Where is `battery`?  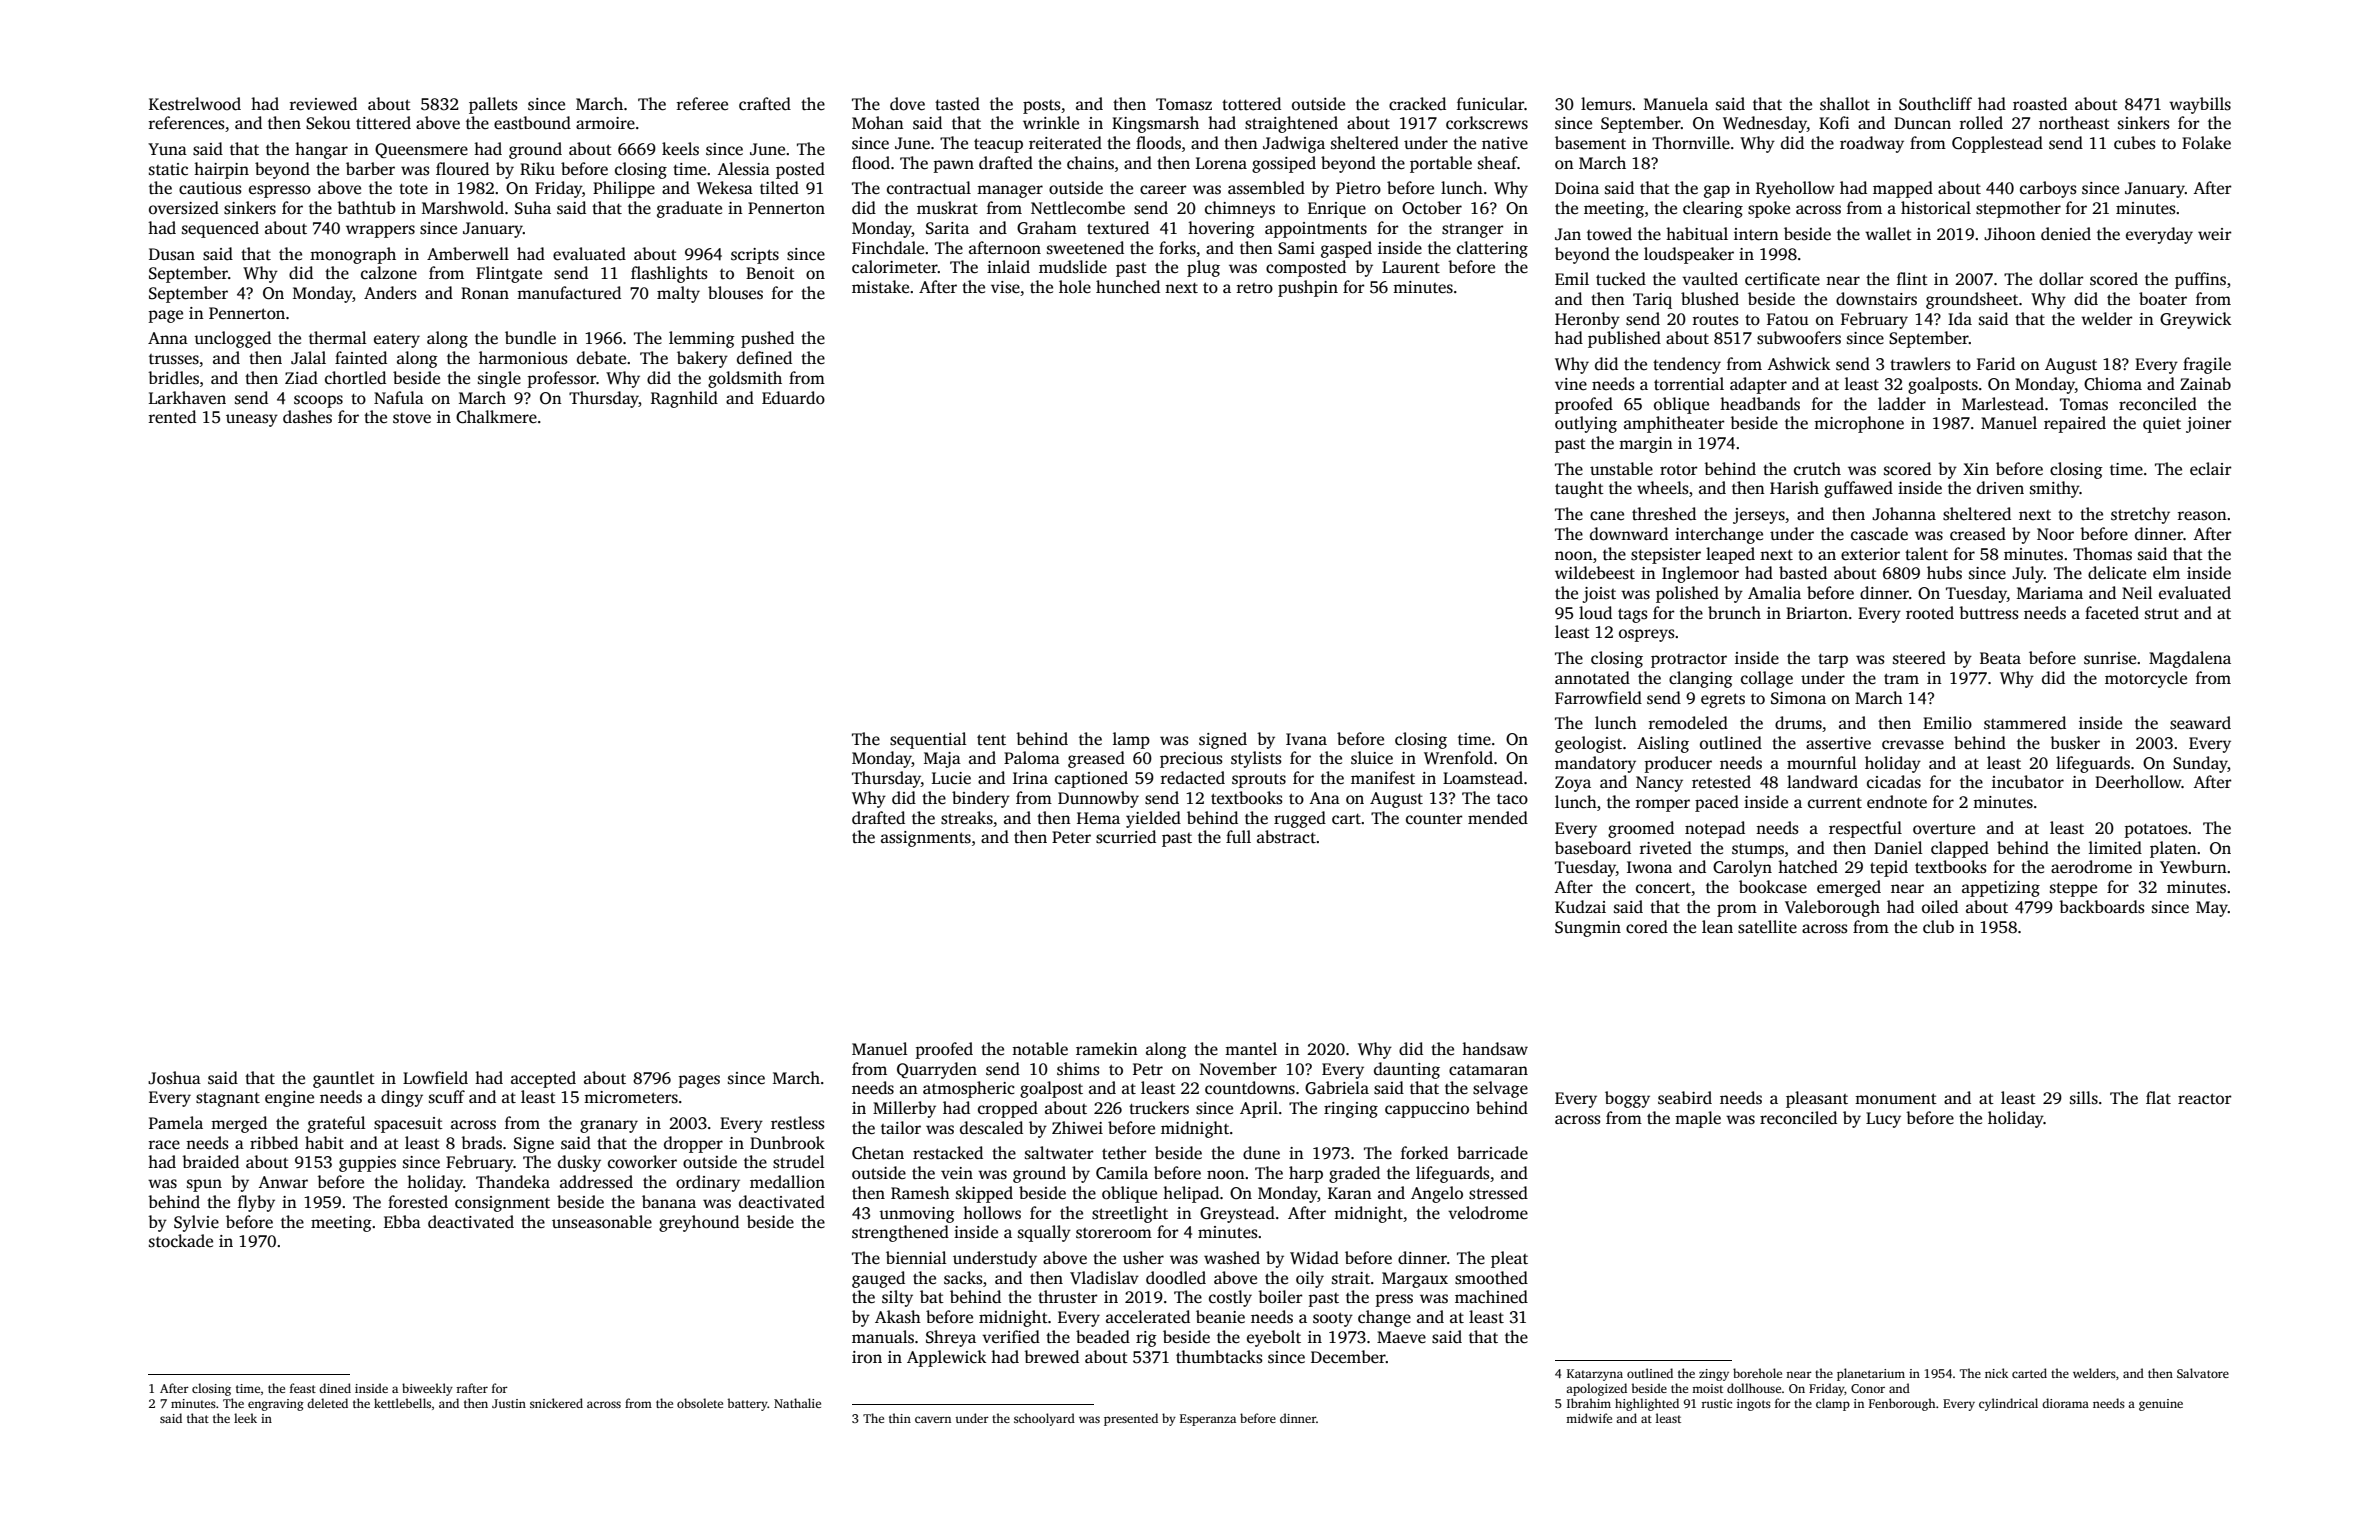
battery is located at coordinates (748, 1404).
